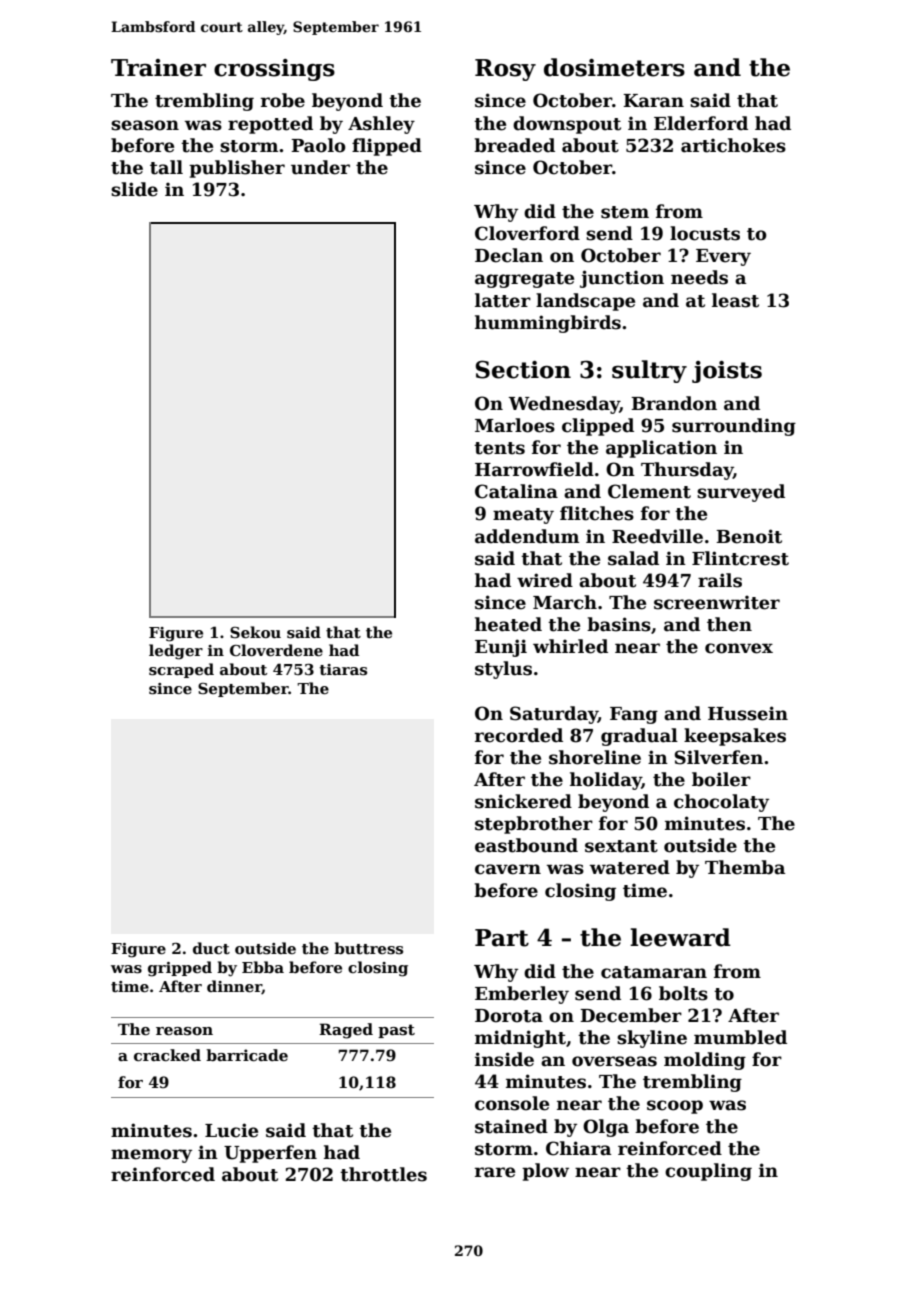 Image resolution: width=908 pixels, height=1316 pixels. I want to click on Saturday, so click(554, 715).
